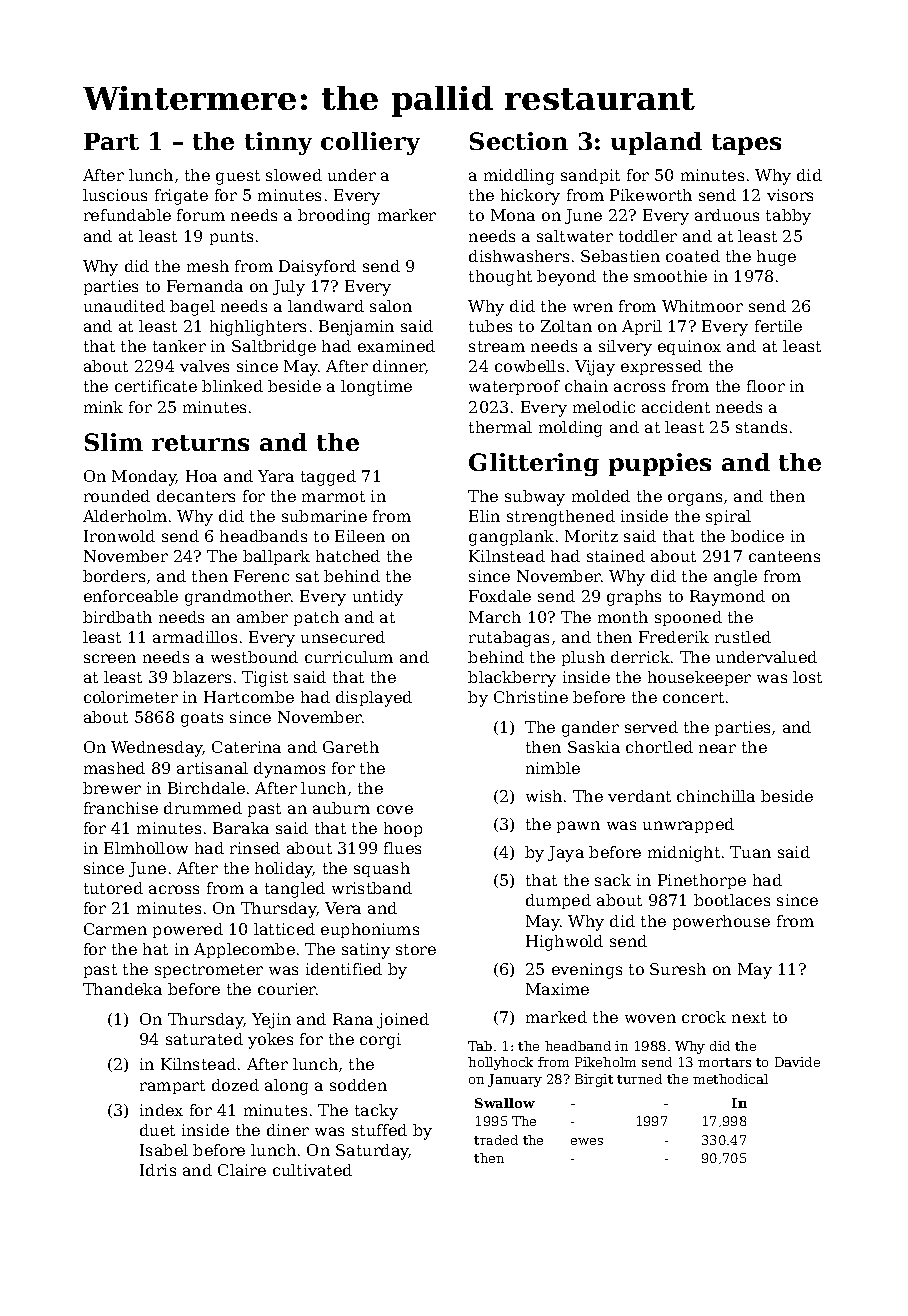 This image has height=1316, width=908. What do you see at coordinates (558, 901) in the image?
I see `dumped` at bounding box center [558, 901].
